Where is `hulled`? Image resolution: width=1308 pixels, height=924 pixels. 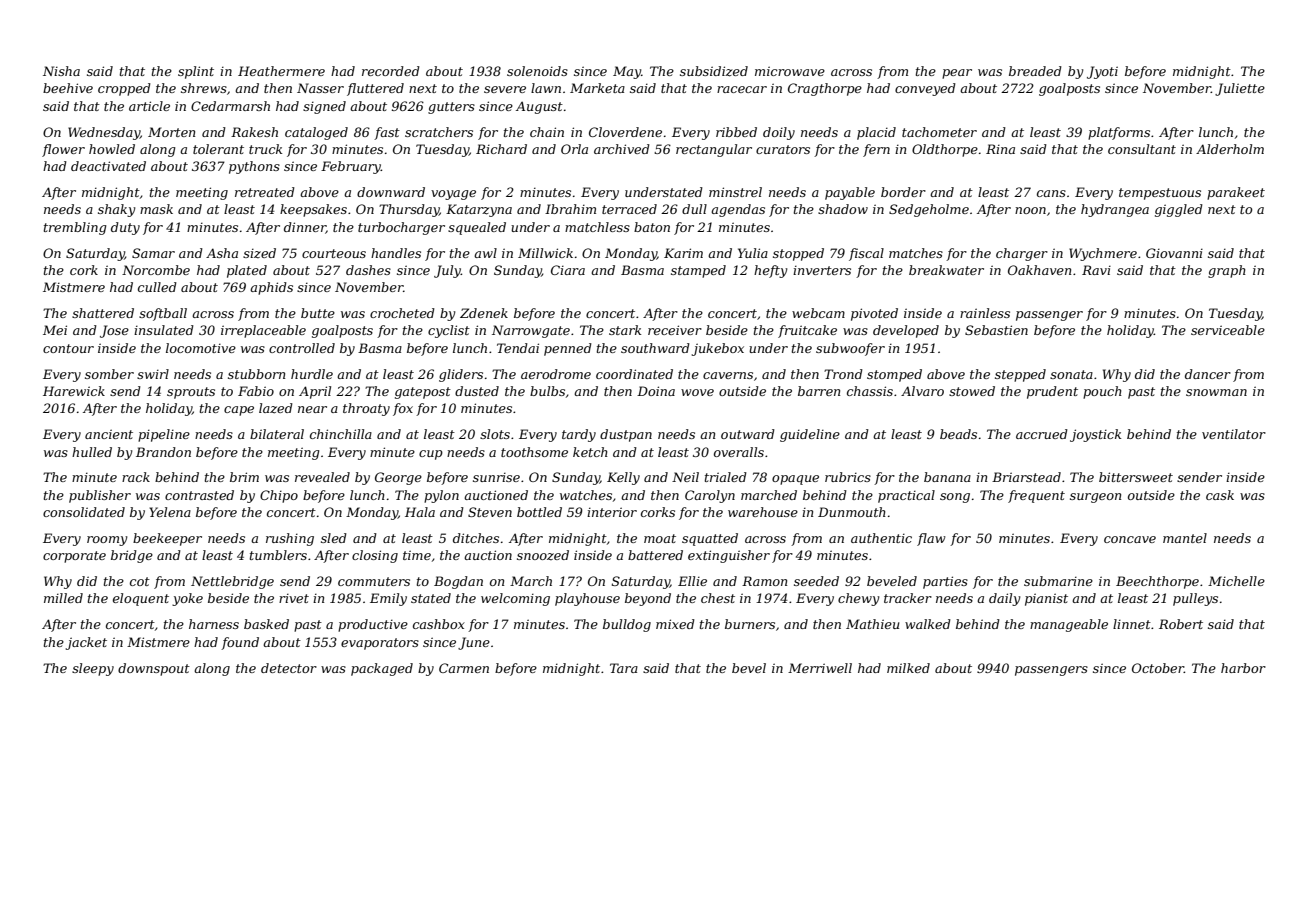 hulled is located at coordinates (92, 452).
